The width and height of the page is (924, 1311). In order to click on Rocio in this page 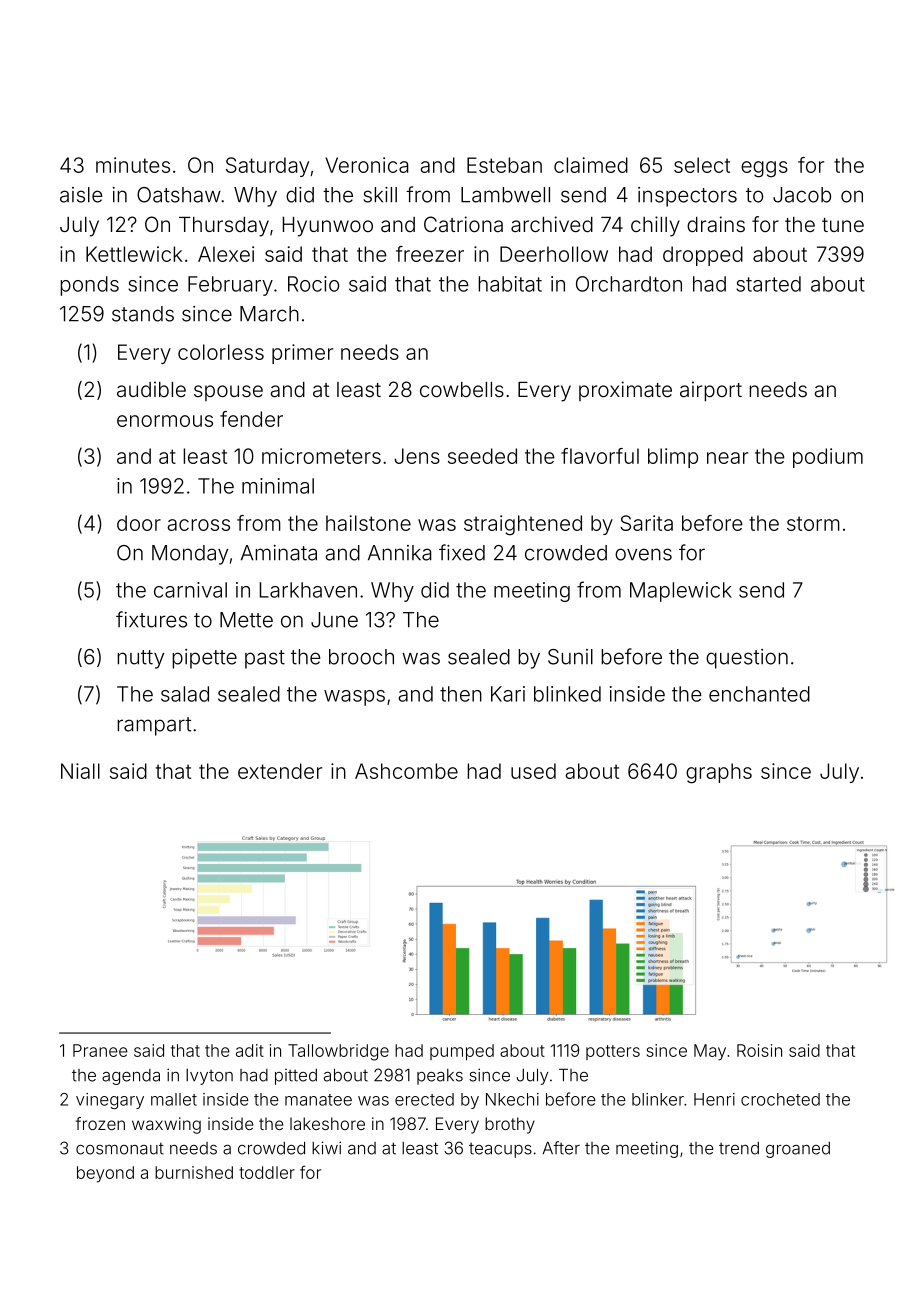, I will do `click(313, 284)`.
